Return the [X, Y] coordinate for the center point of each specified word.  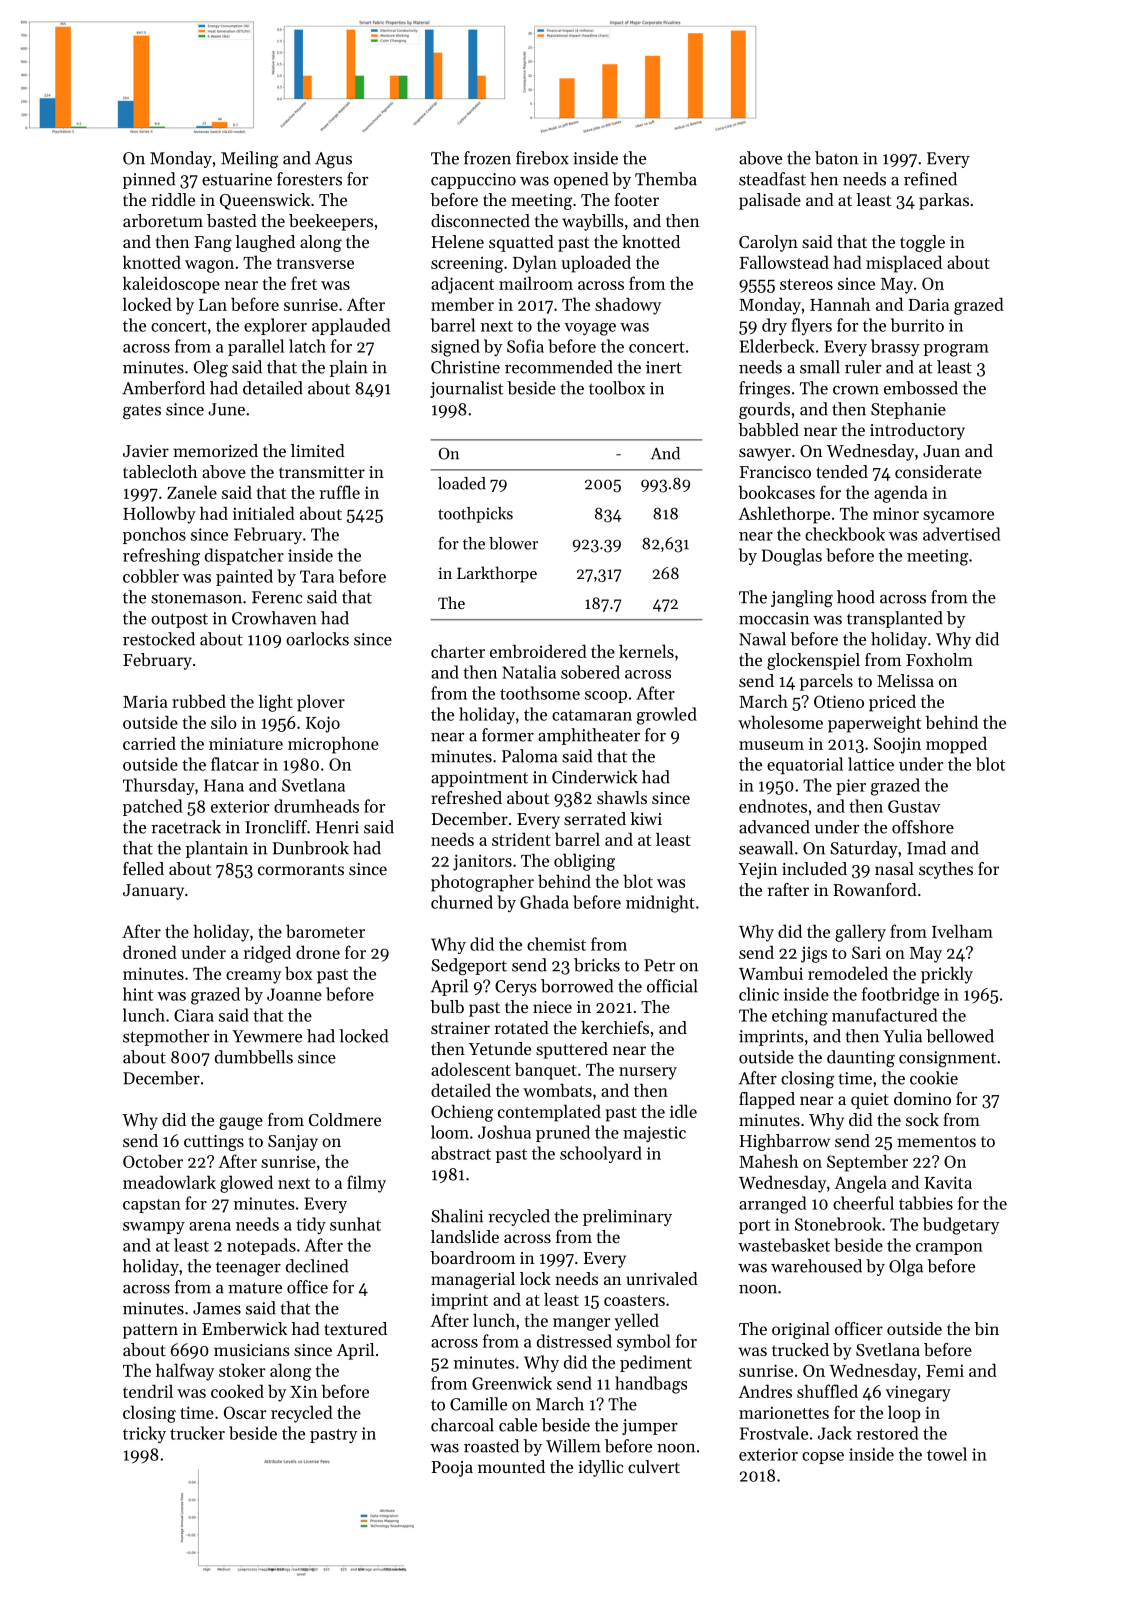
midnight [660, 904]
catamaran [592, 715]
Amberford [163, 388]
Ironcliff [276, 827]
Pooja [452, 1469]
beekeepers [331, 222]
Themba [666, 179]
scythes [946, 870]
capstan [152, 1206]
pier [851, 787]
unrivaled [662, 1278]
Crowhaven [274, 618]
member [462, 304]
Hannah [840, 304]
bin [986, 1328]
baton [836, 158]
